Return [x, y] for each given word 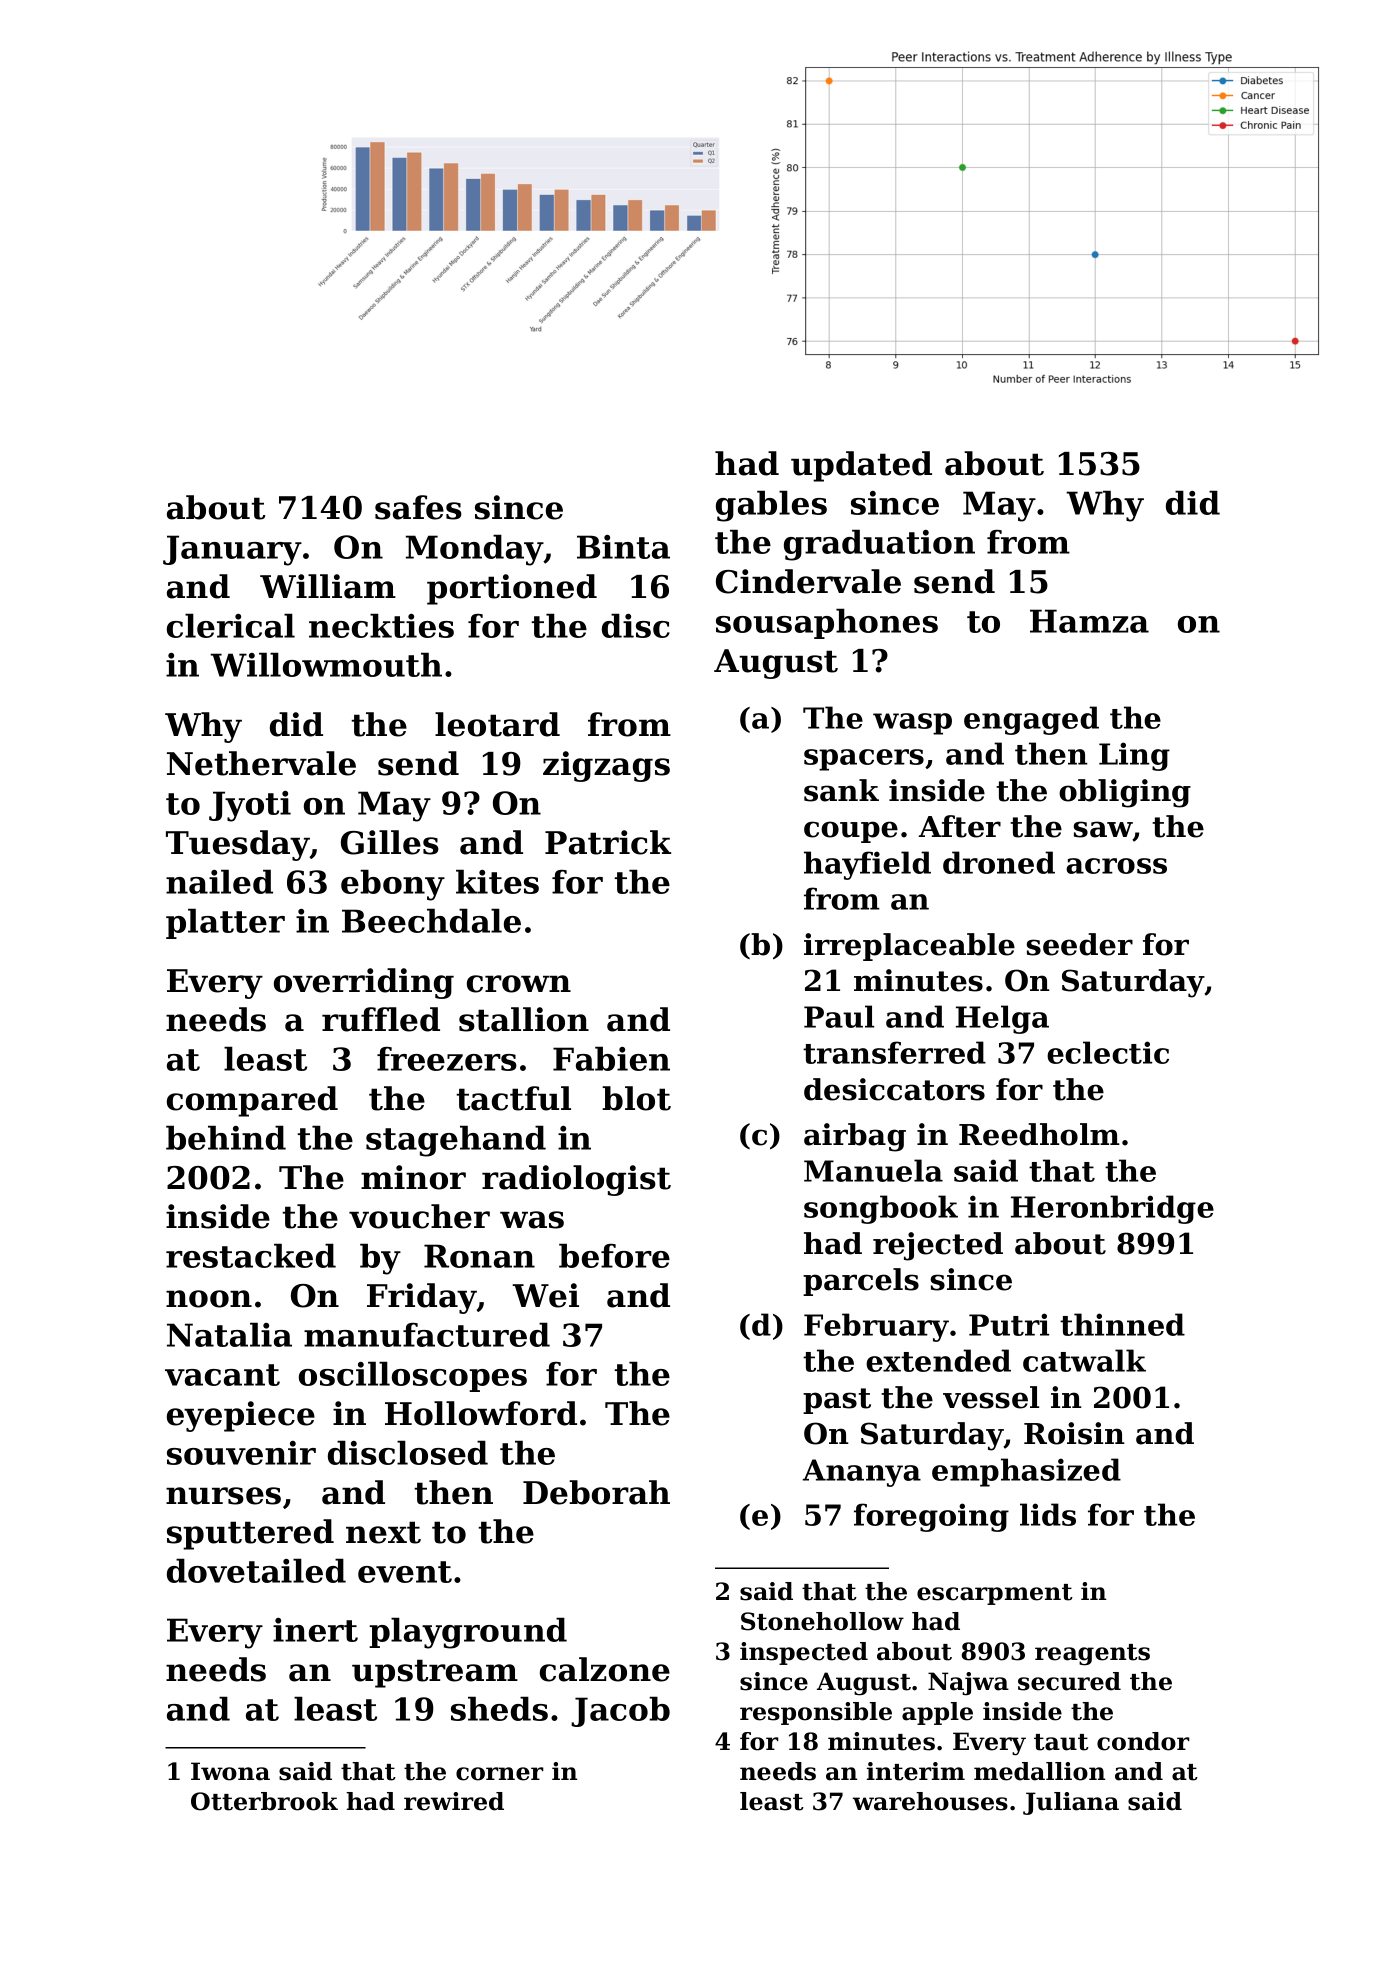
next [383, 1532]
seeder [1080, 944]
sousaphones [827, 624]
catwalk [1084, 1360]
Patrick [608, 842]
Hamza [1089, 621]
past [837, 1401]
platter [225, 924]
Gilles [390, 842]
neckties [381, 626]
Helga [1002, 1019]
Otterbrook [264, 1801]
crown [519, 984]
